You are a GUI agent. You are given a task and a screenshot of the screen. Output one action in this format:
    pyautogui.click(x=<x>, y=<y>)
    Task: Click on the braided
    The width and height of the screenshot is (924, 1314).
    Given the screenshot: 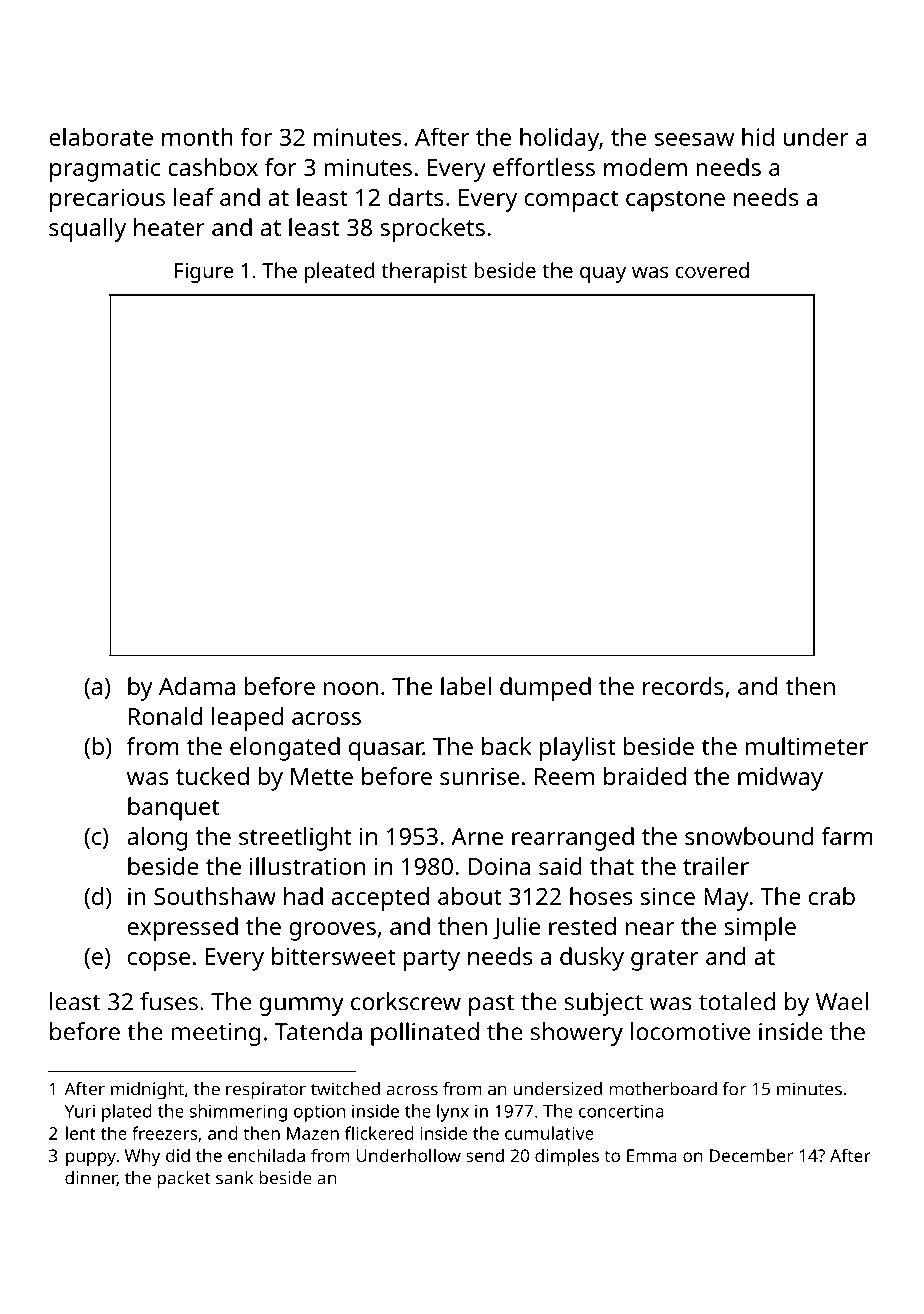 What is the action you would take?
    pyautogui.click(x=645, y=776)
